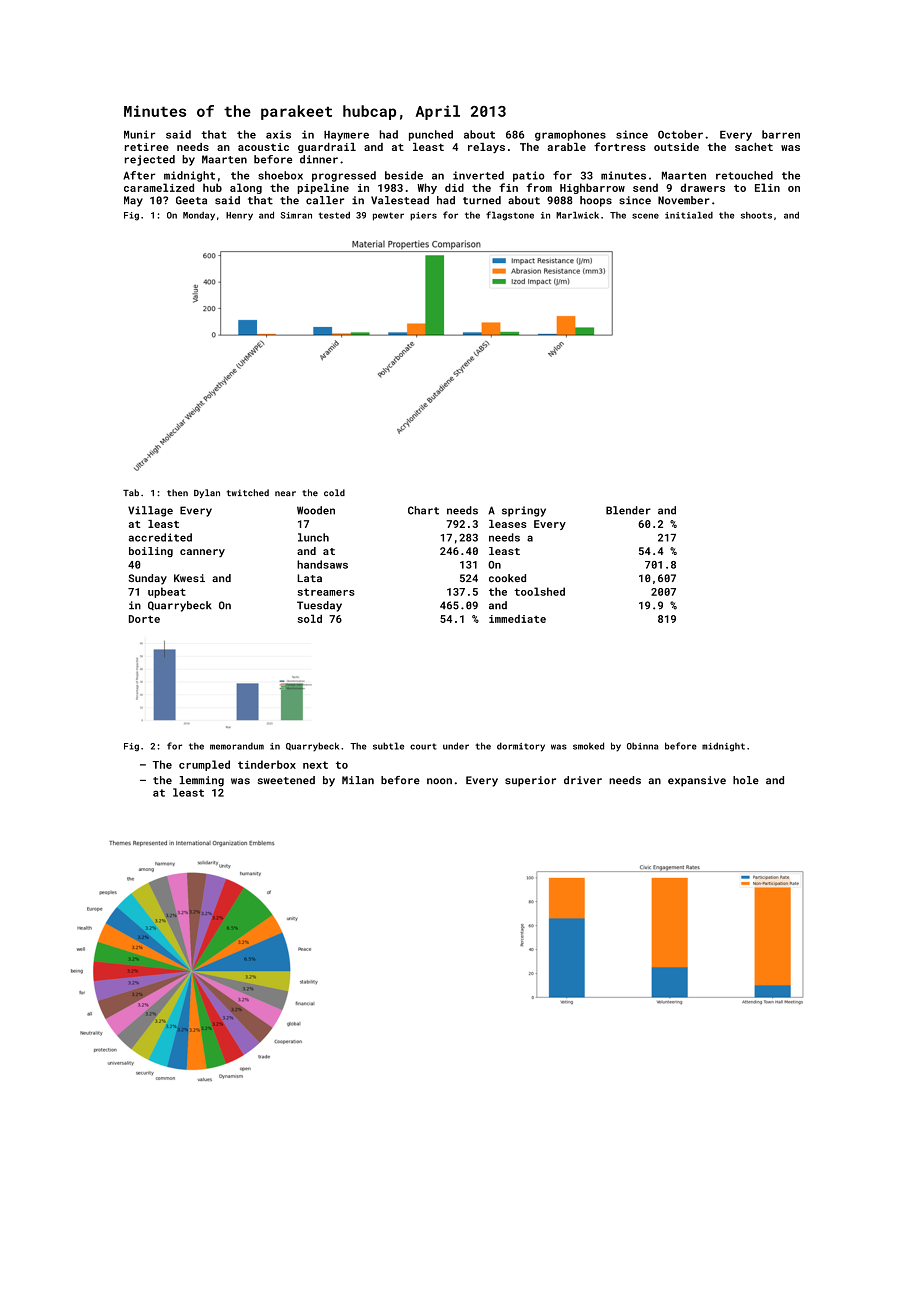  Describe the element at coordinates (237, 746) in the document. I see `memorandum` at that location.
